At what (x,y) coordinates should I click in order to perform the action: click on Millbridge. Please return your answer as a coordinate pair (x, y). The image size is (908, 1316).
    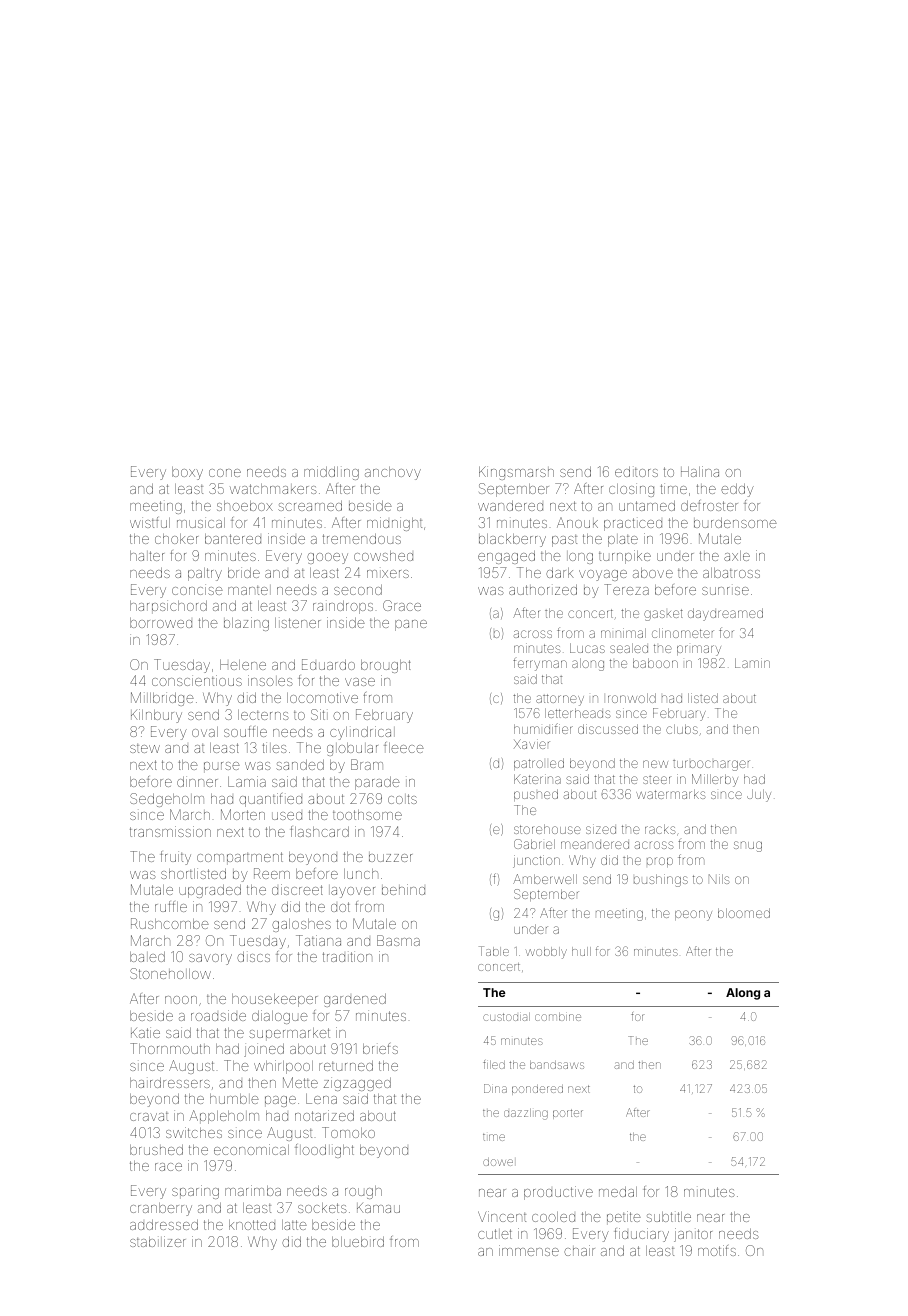
    Looking at the image, I should click on (162, 699).
